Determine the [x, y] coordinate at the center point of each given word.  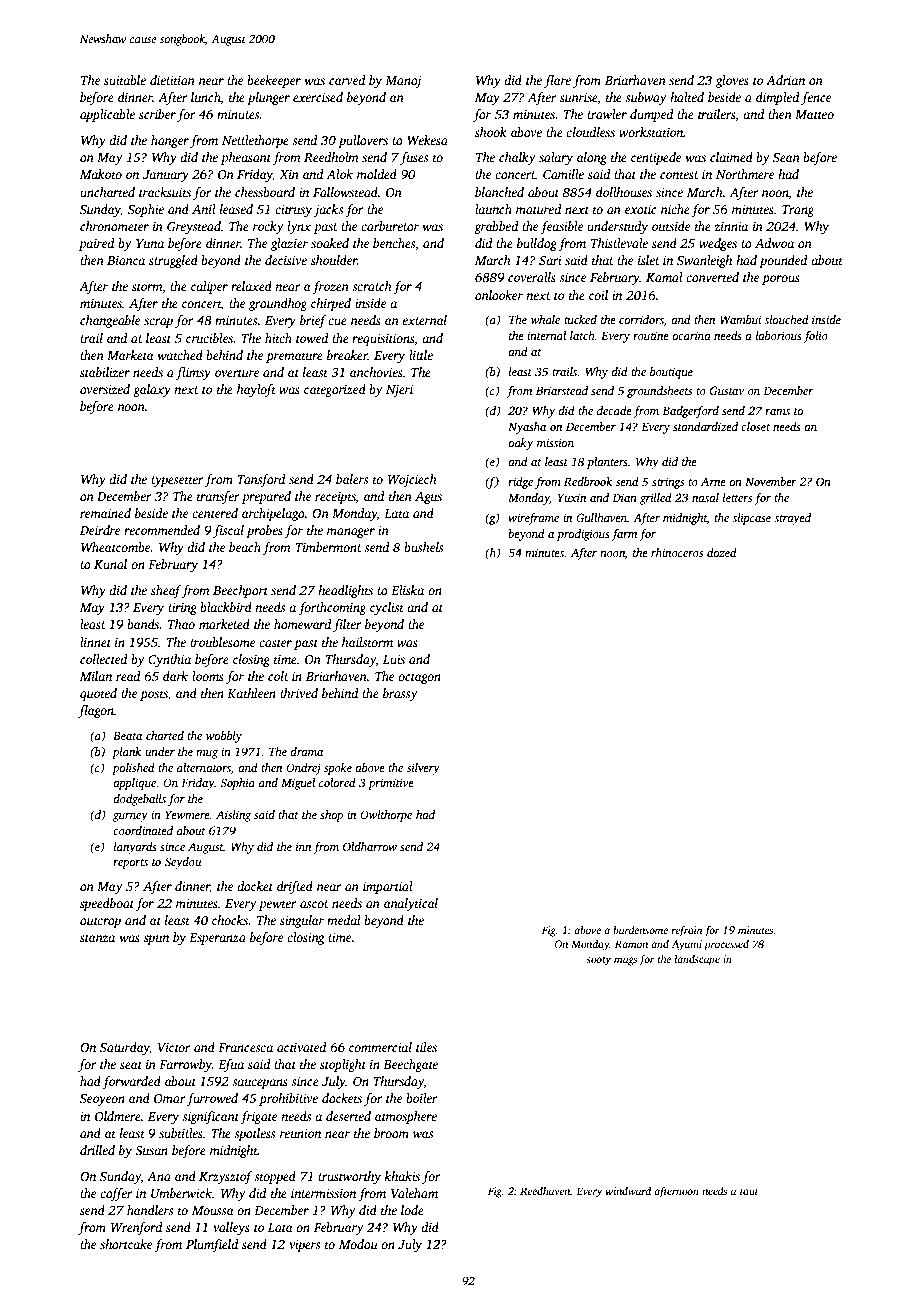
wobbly [224, 737]
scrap [158, 323]
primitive [391, 784]
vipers [304, 1246]
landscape [697, 960]
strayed [792, 519]
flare [557, 81]
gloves [732, 81]
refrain [687, 931]
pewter [278, 905]
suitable [125, 80]
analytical [411, 904]
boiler [422, 1098]
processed [726, 945]
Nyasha [527, 428]
